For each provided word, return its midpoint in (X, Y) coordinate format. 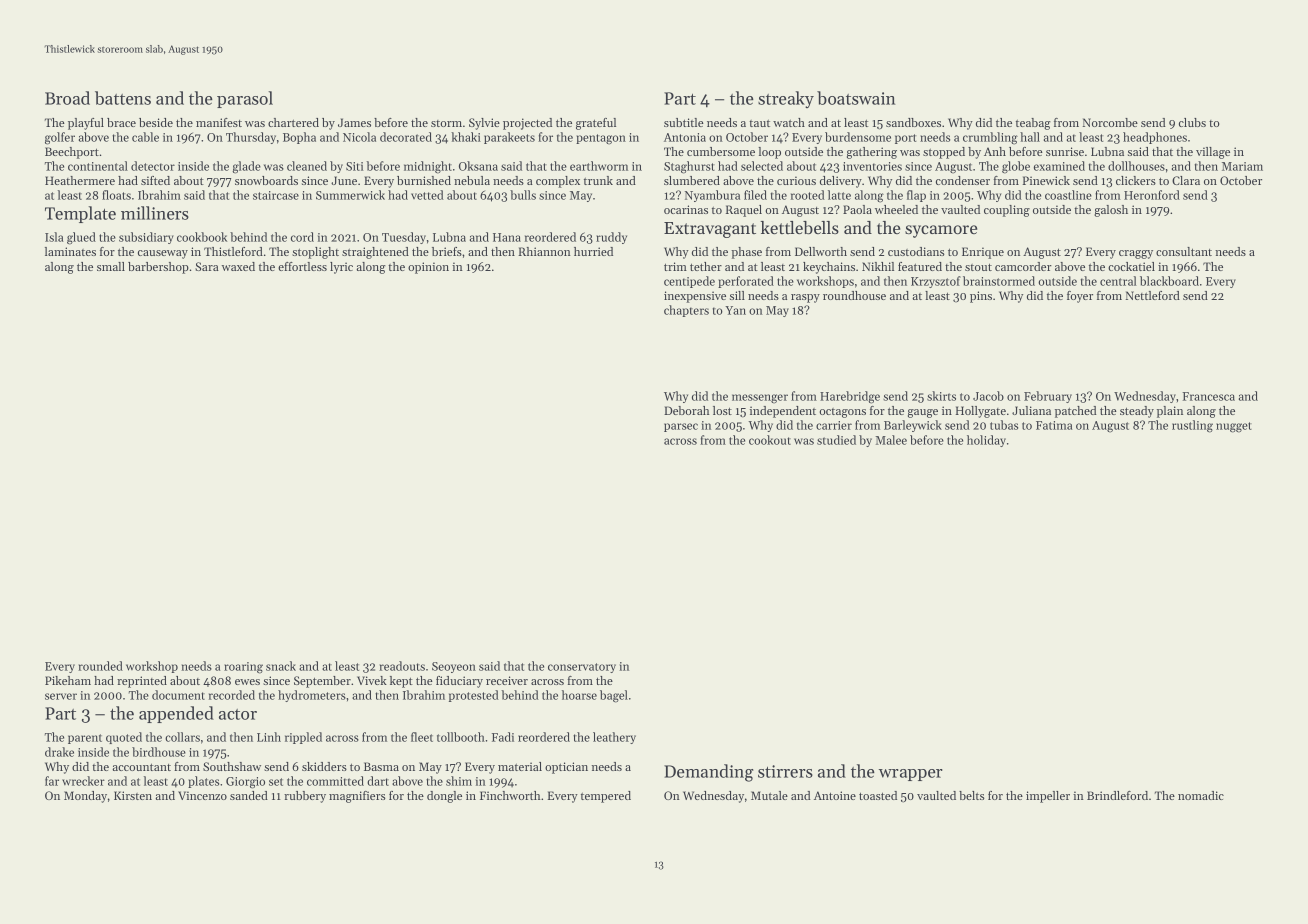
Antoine (835, 795)
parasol (245, 99)
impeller (1048, 797)
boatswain (856, 98)
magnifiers (357, 797)
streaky (786, 99)
